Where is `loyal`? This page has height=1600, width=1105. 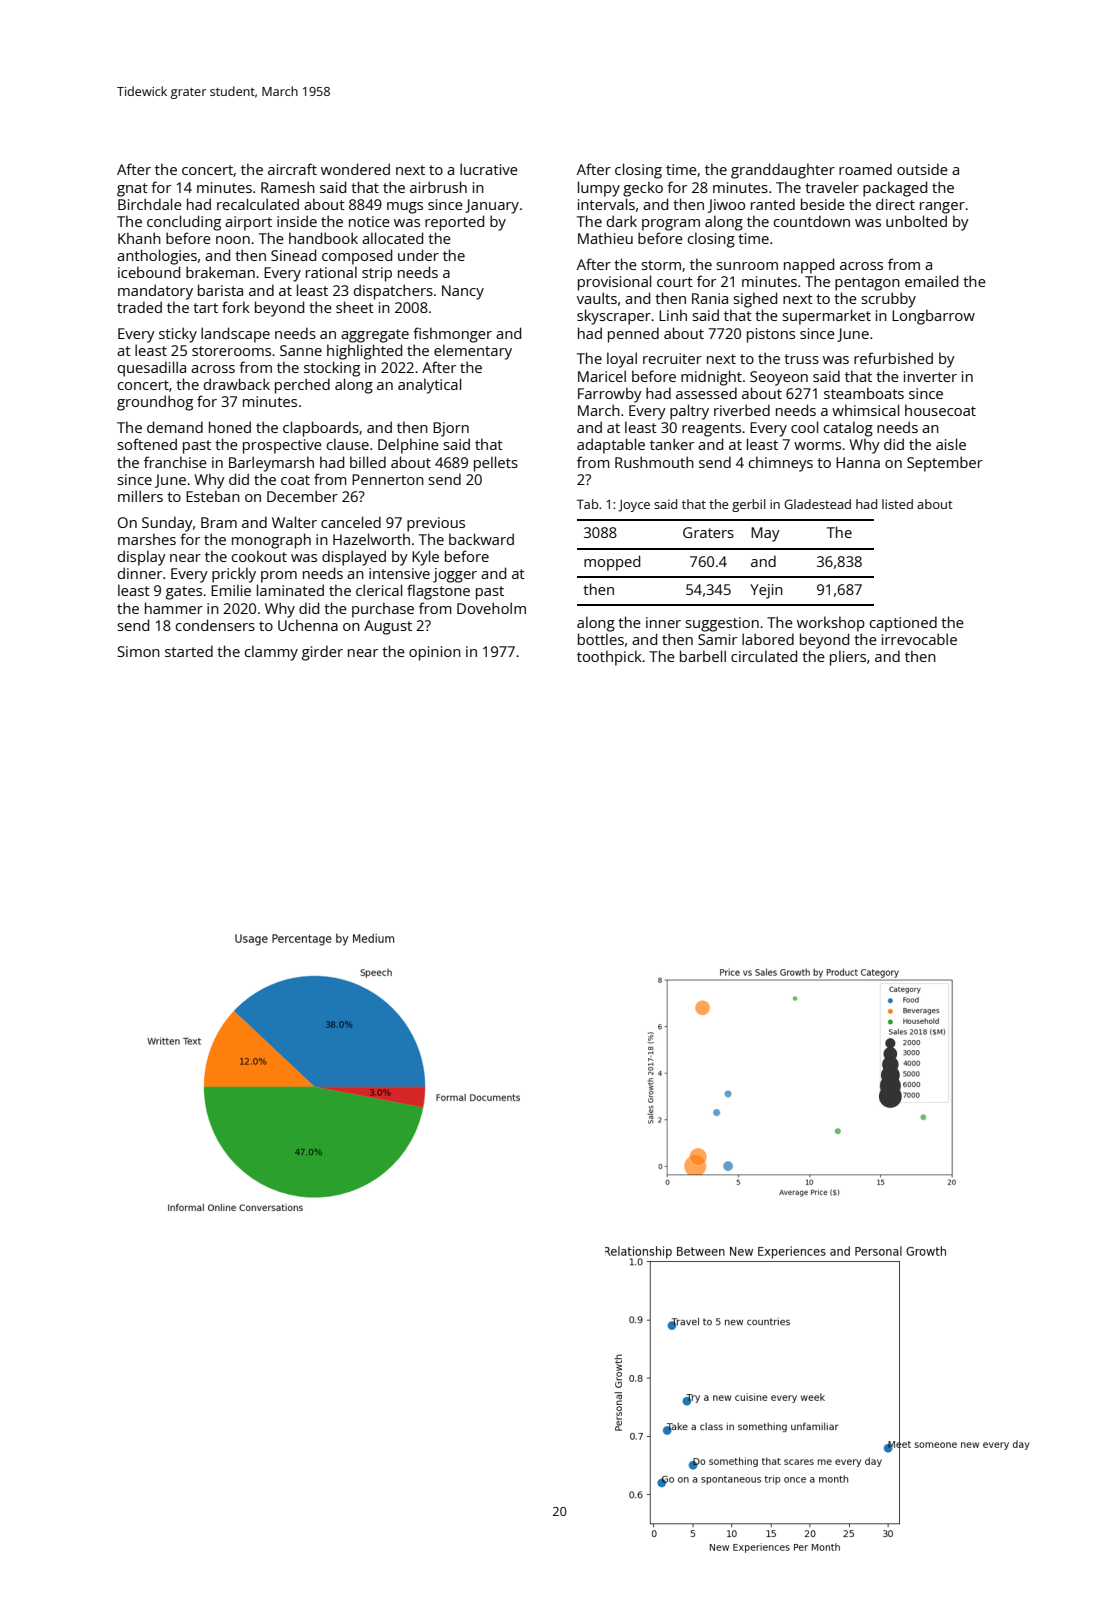
loyal is located at coordinates (622, 360).
